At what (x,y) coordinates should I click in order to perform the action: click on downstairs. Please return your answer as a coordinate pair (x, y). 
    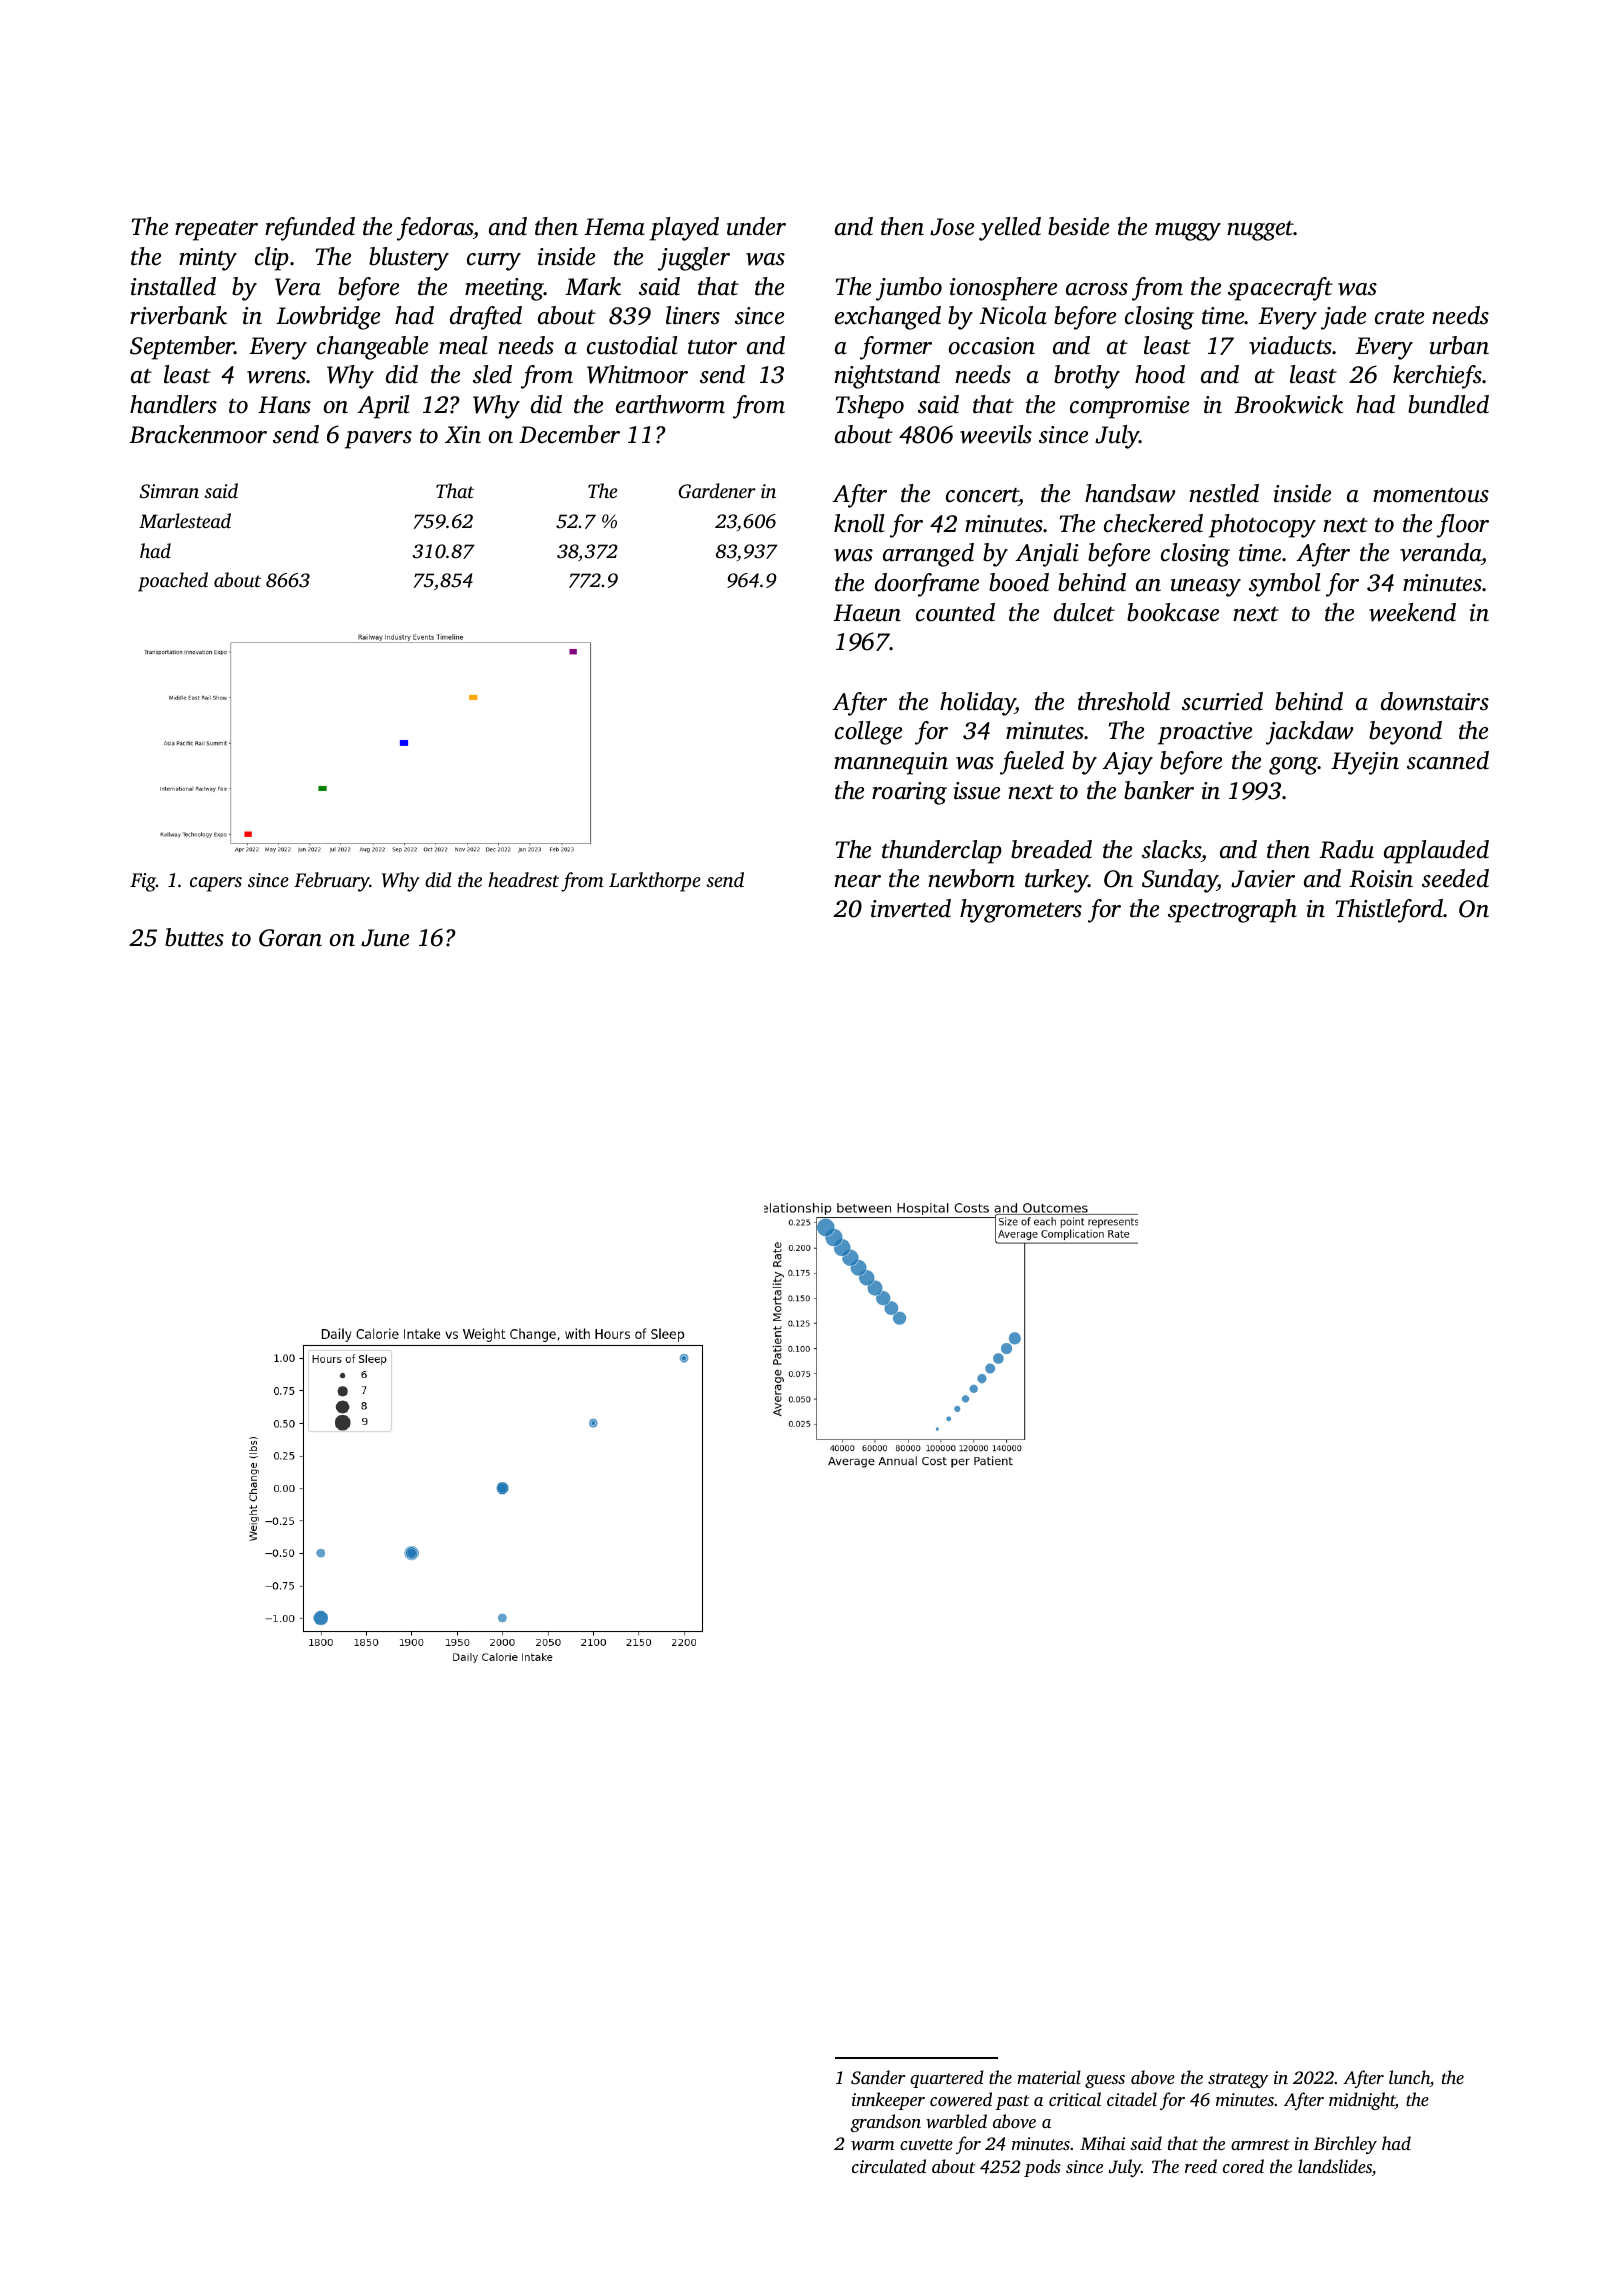
    Looking at the image, I should click on (1435, 701).
